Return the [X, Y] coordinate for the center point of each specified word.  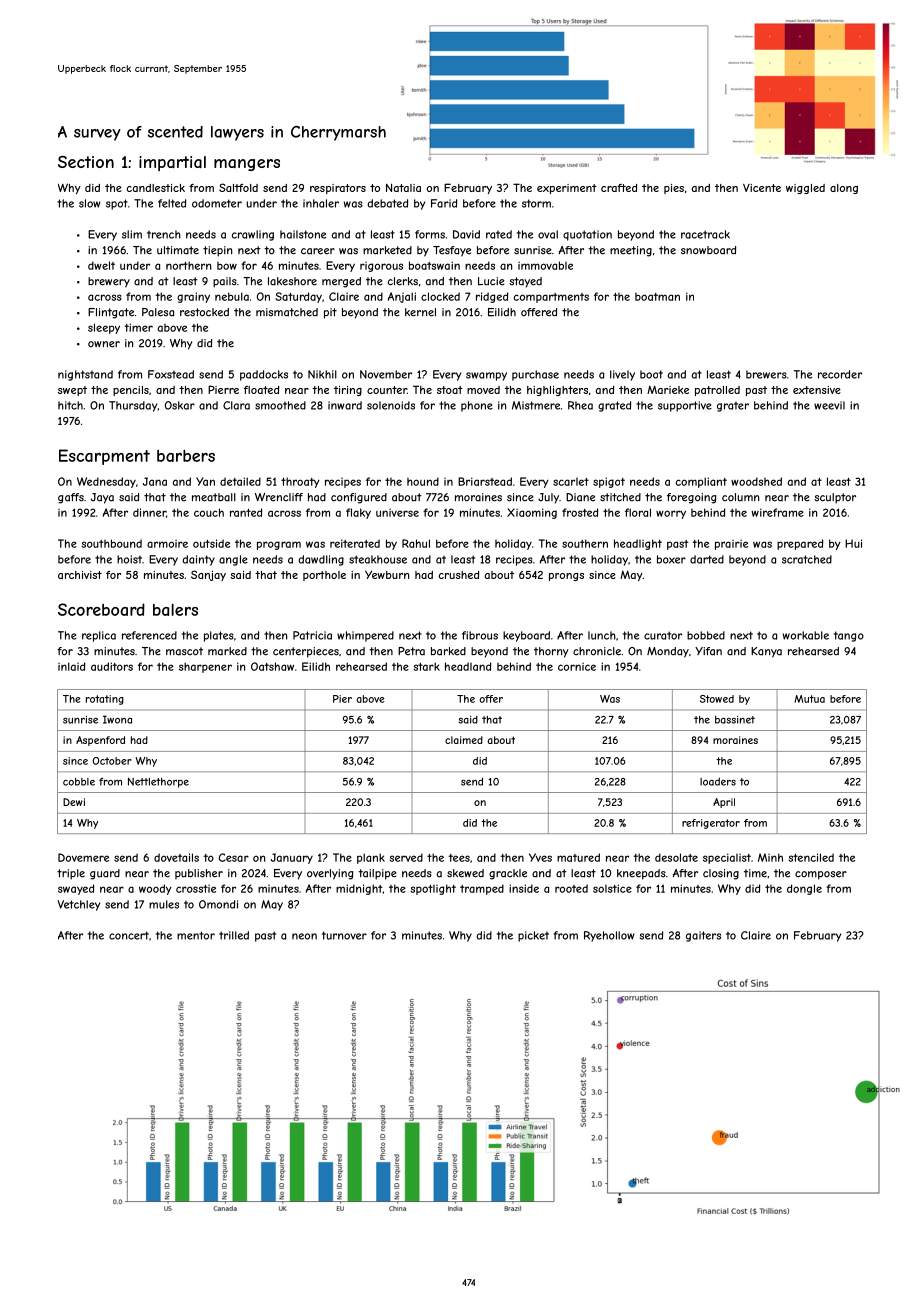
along [844, 189]
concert [129, 935]
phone [477, 406]
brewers [766, 374]
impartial [172, 163]
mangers [247, 165]
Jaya [102, 498]
